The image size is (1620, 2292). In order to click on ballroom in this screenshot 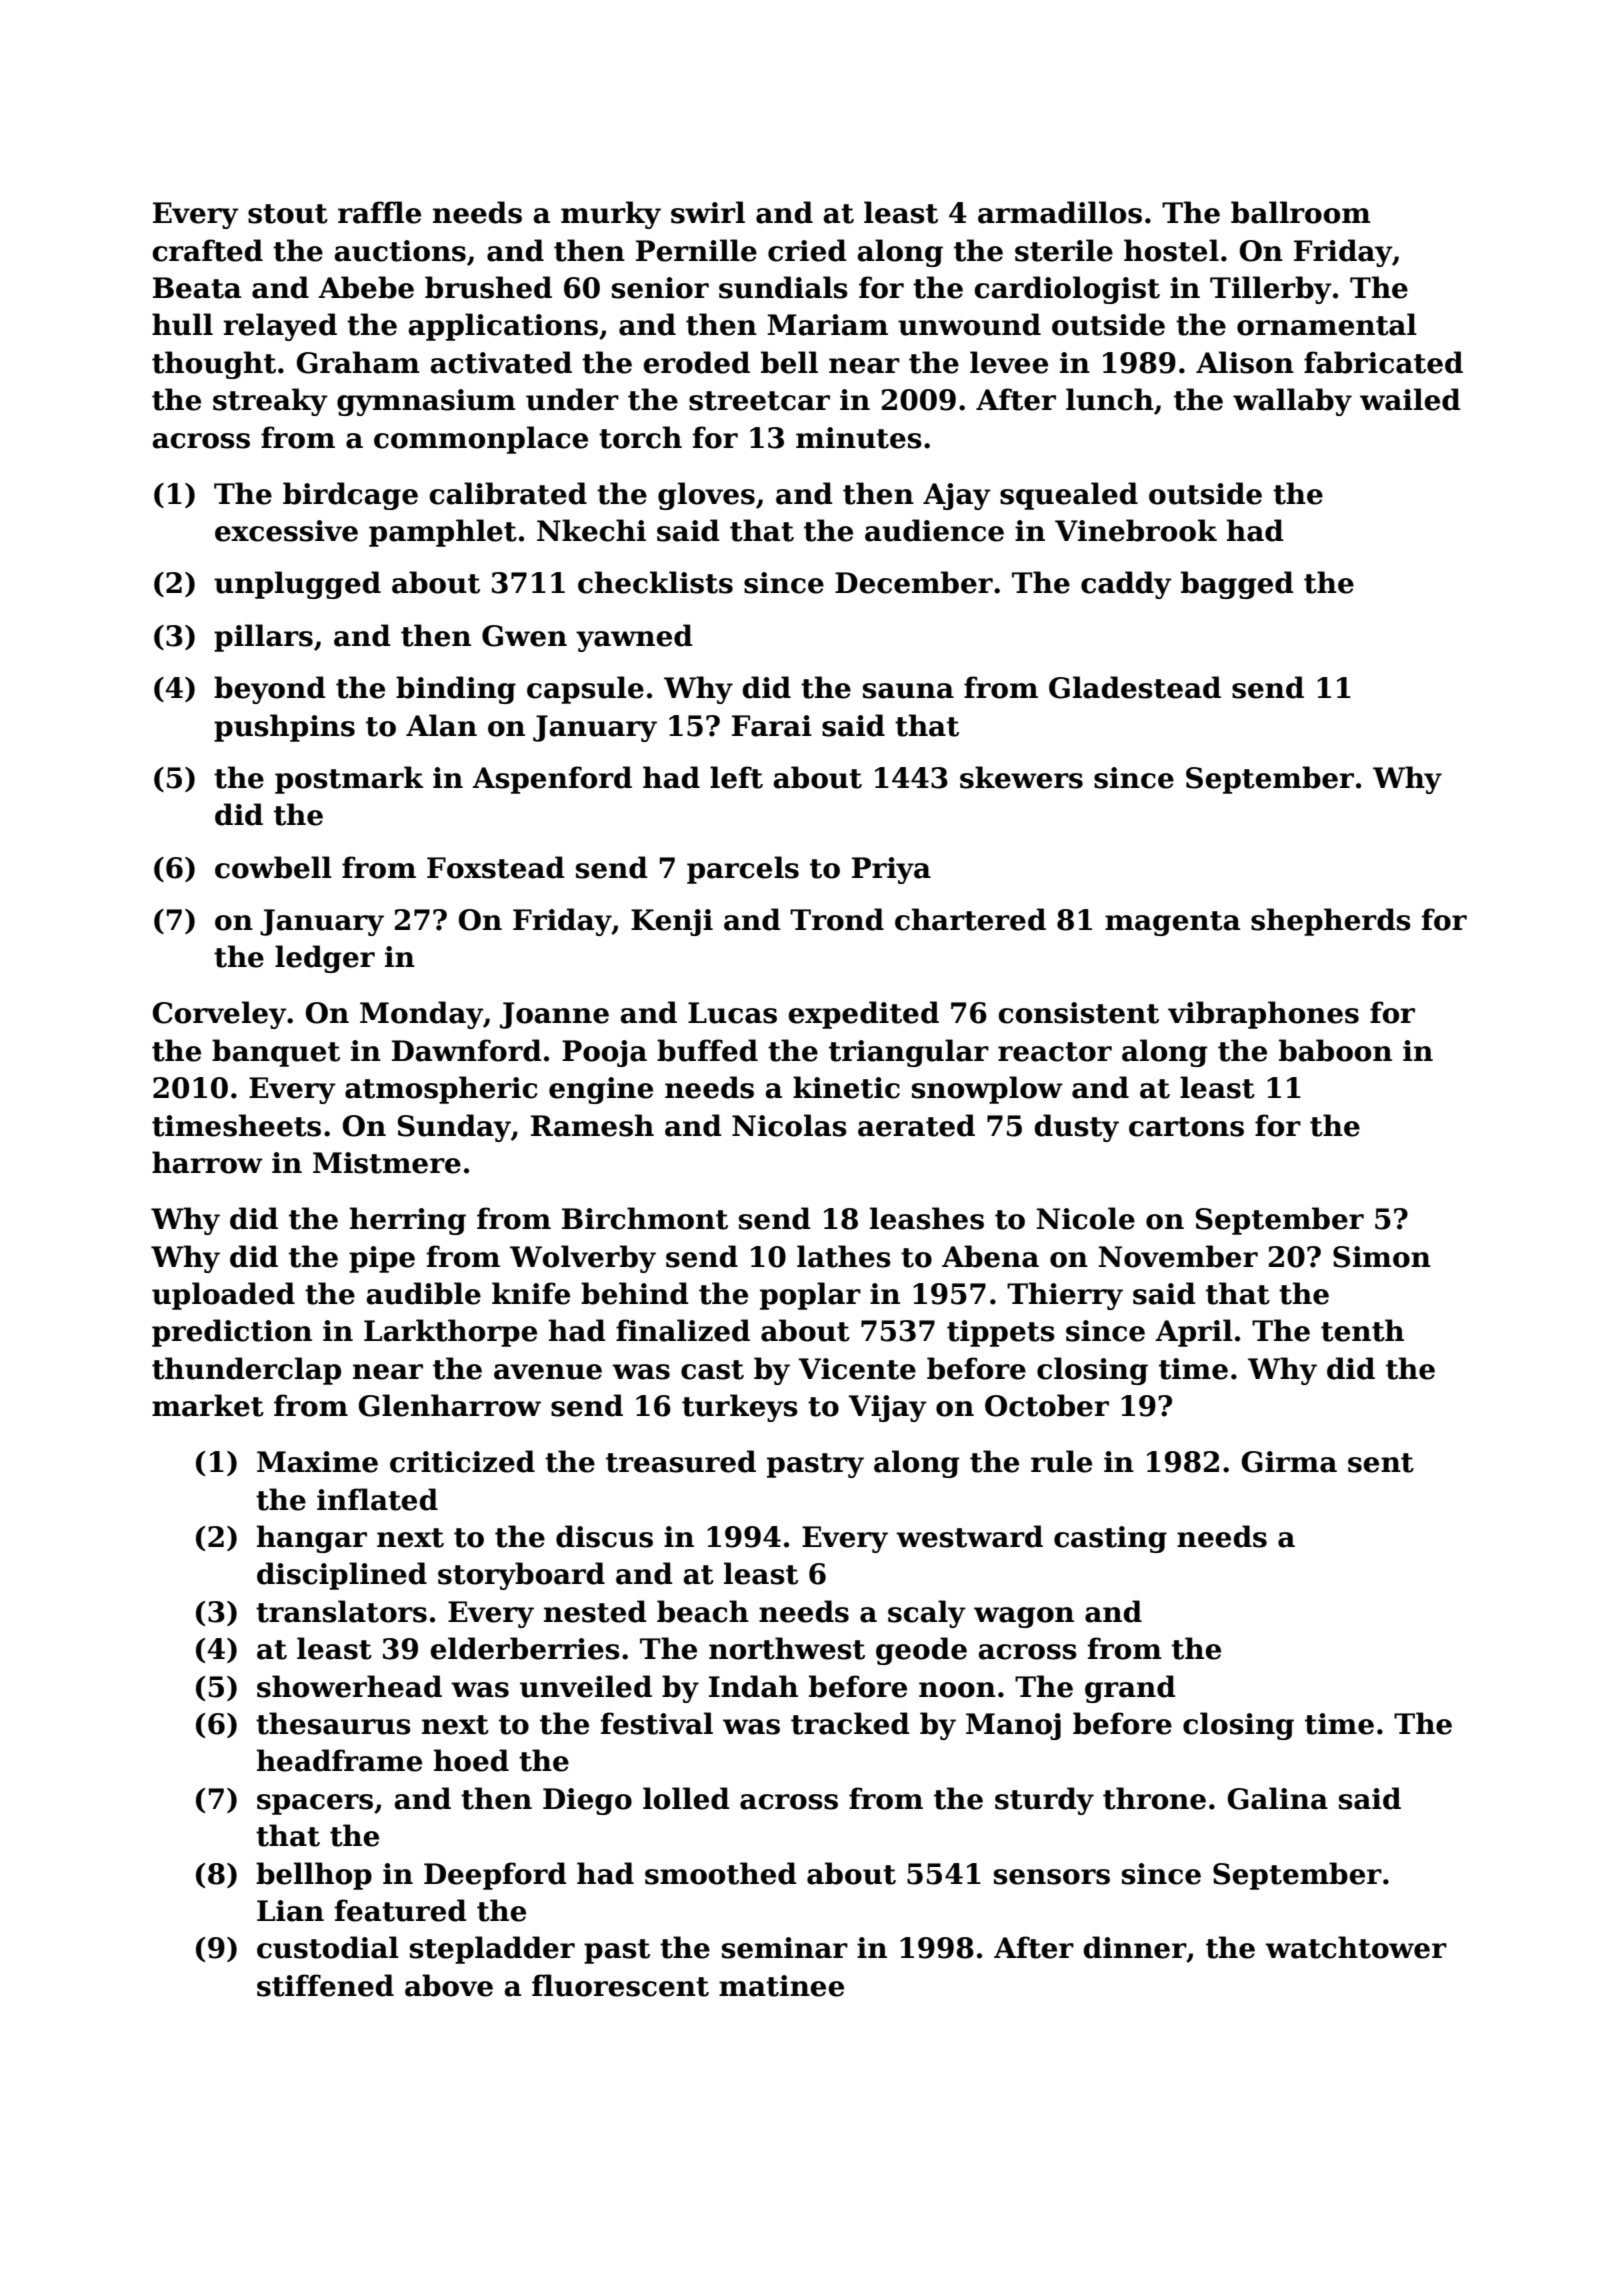, I will do `click(1301, 212)`.
